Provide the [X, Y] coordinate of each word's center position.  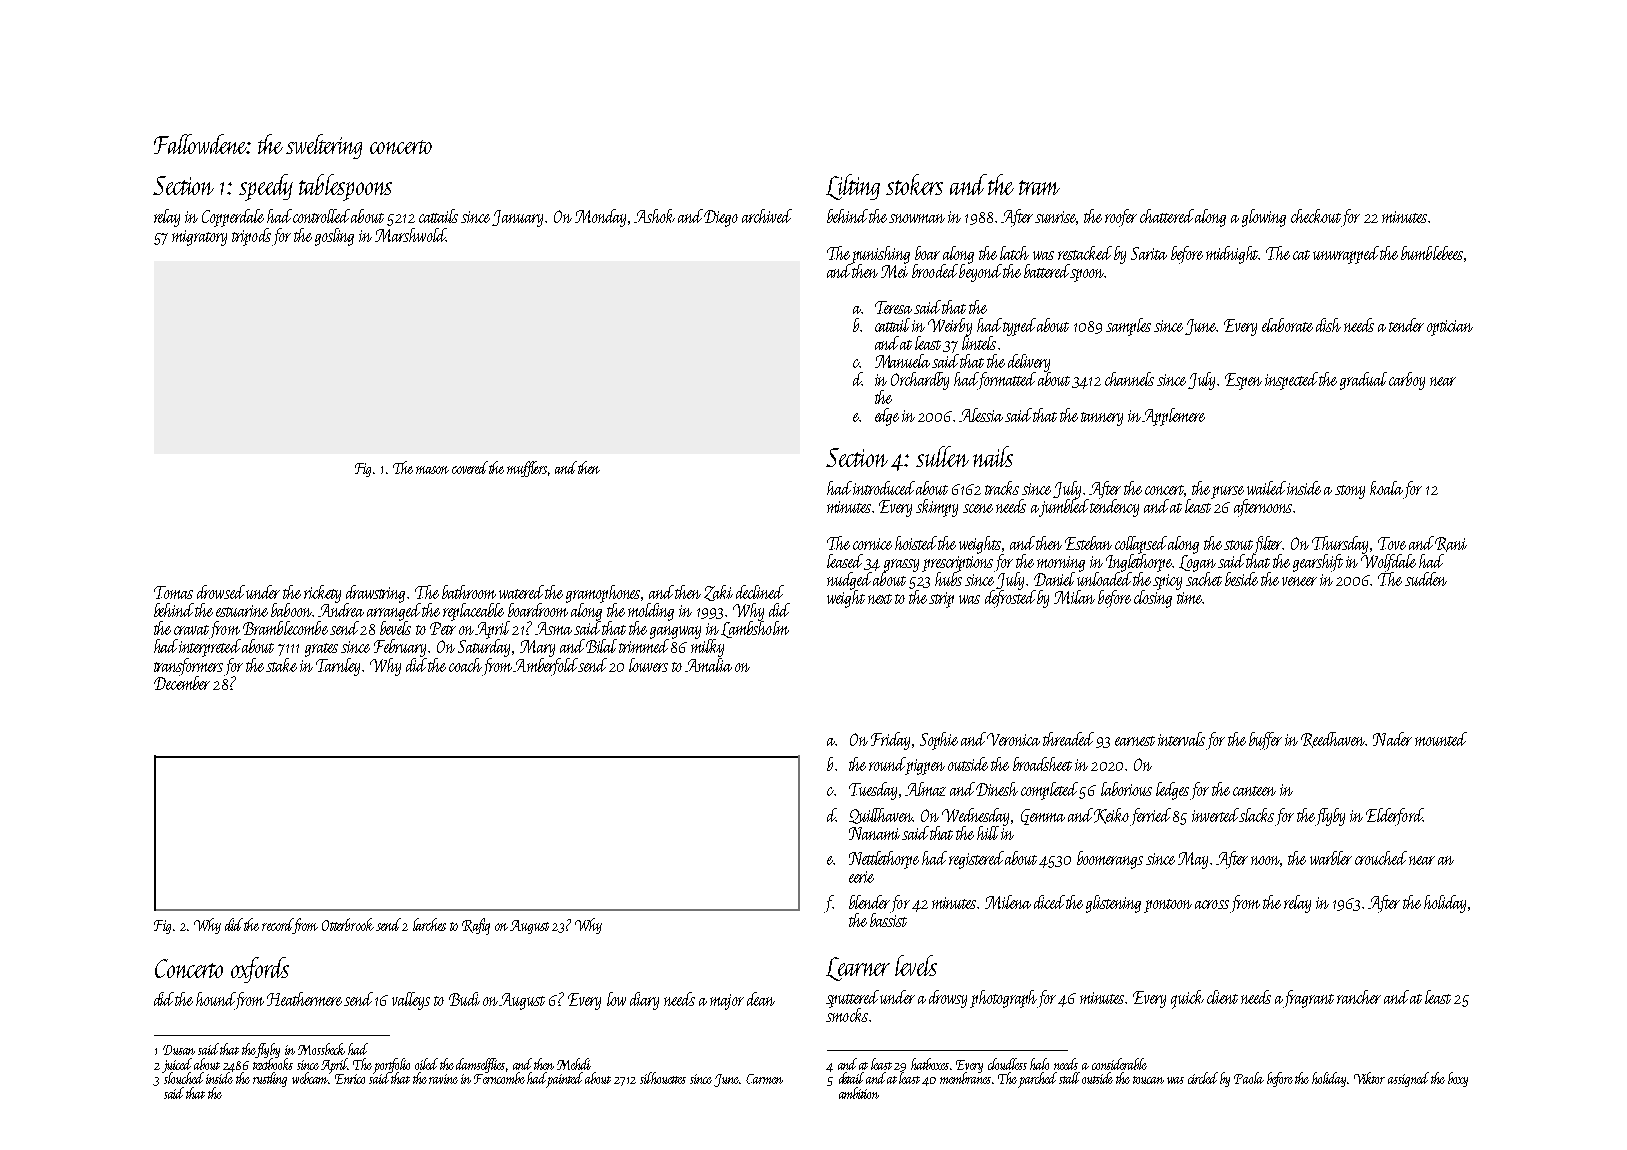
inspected [1291, 381]
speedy [266, 187]
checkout [1316, 216]
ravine [443, 1079]
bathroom [469, 592]
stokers [914, 184]
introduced [884, 488]
